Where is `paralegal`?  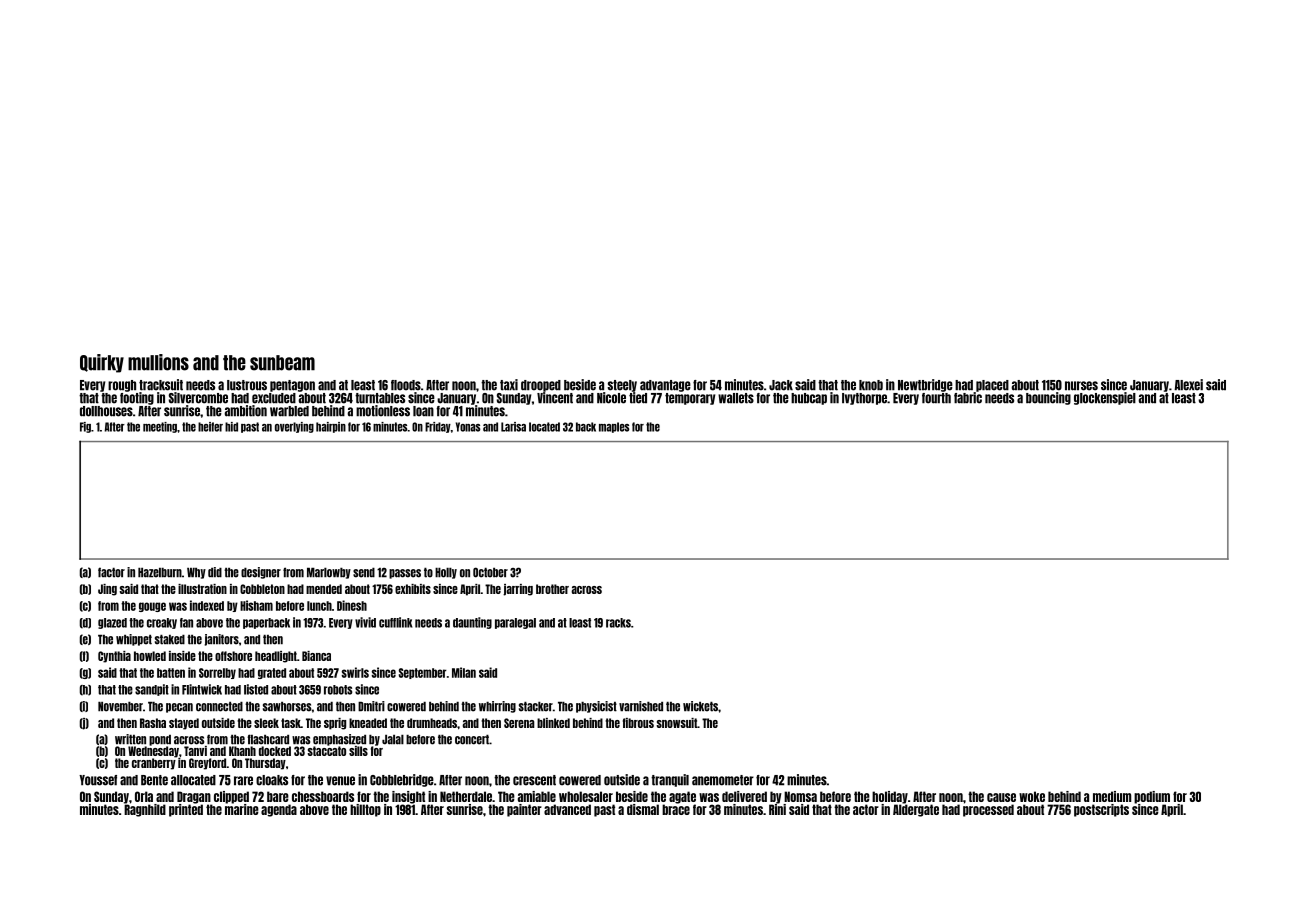 paralegal is located at coordinates (515, 623).
